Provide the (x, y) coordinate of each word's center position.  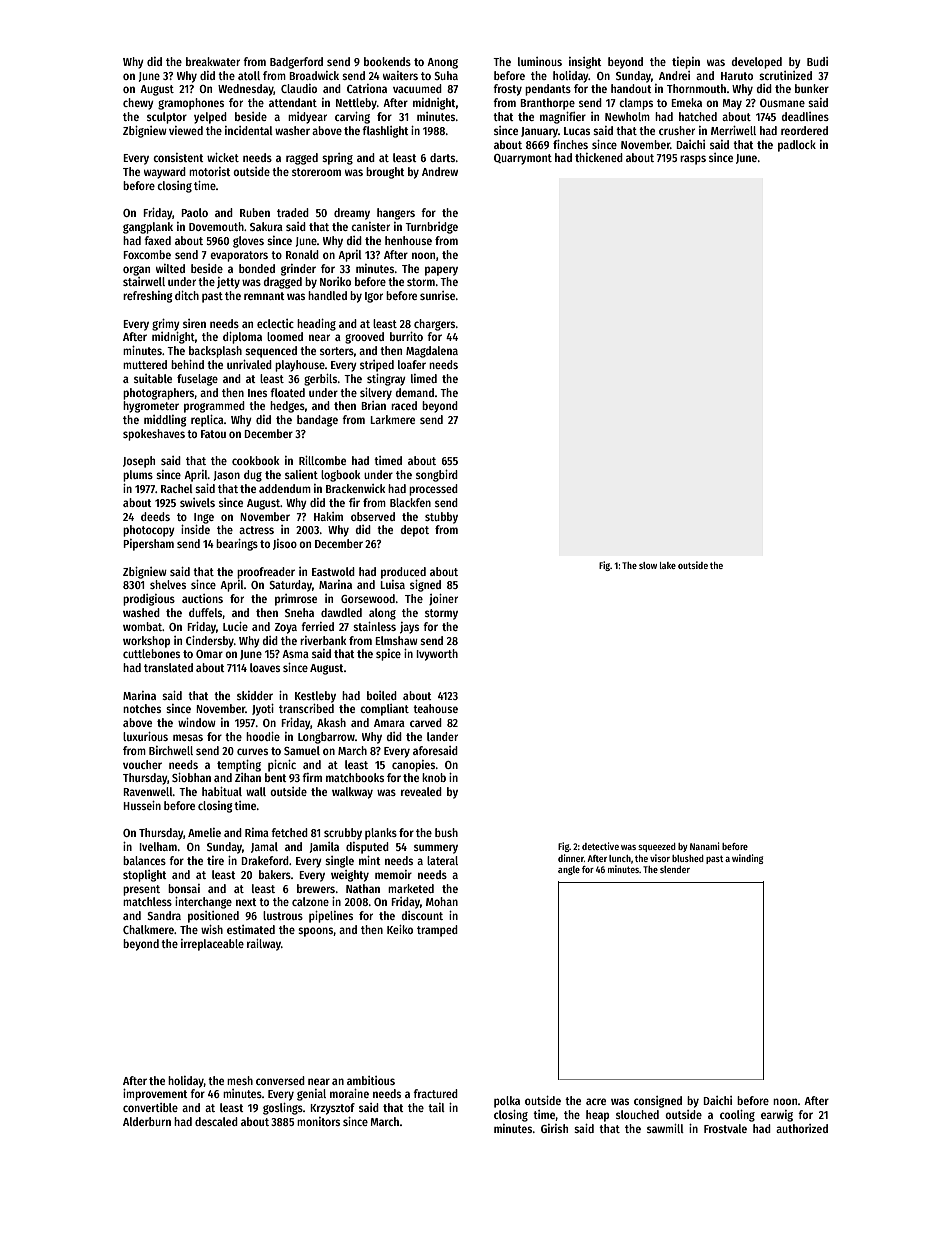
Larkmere (392, 419)
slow (648, 565)
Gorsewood (368, 598)
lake (668, 565)
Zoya (286, 628)
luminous (540, 61)
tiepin (686, 63)
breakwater (213, 61)
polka (507, 1102)
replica (207, 421)
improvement (155, 1095)
